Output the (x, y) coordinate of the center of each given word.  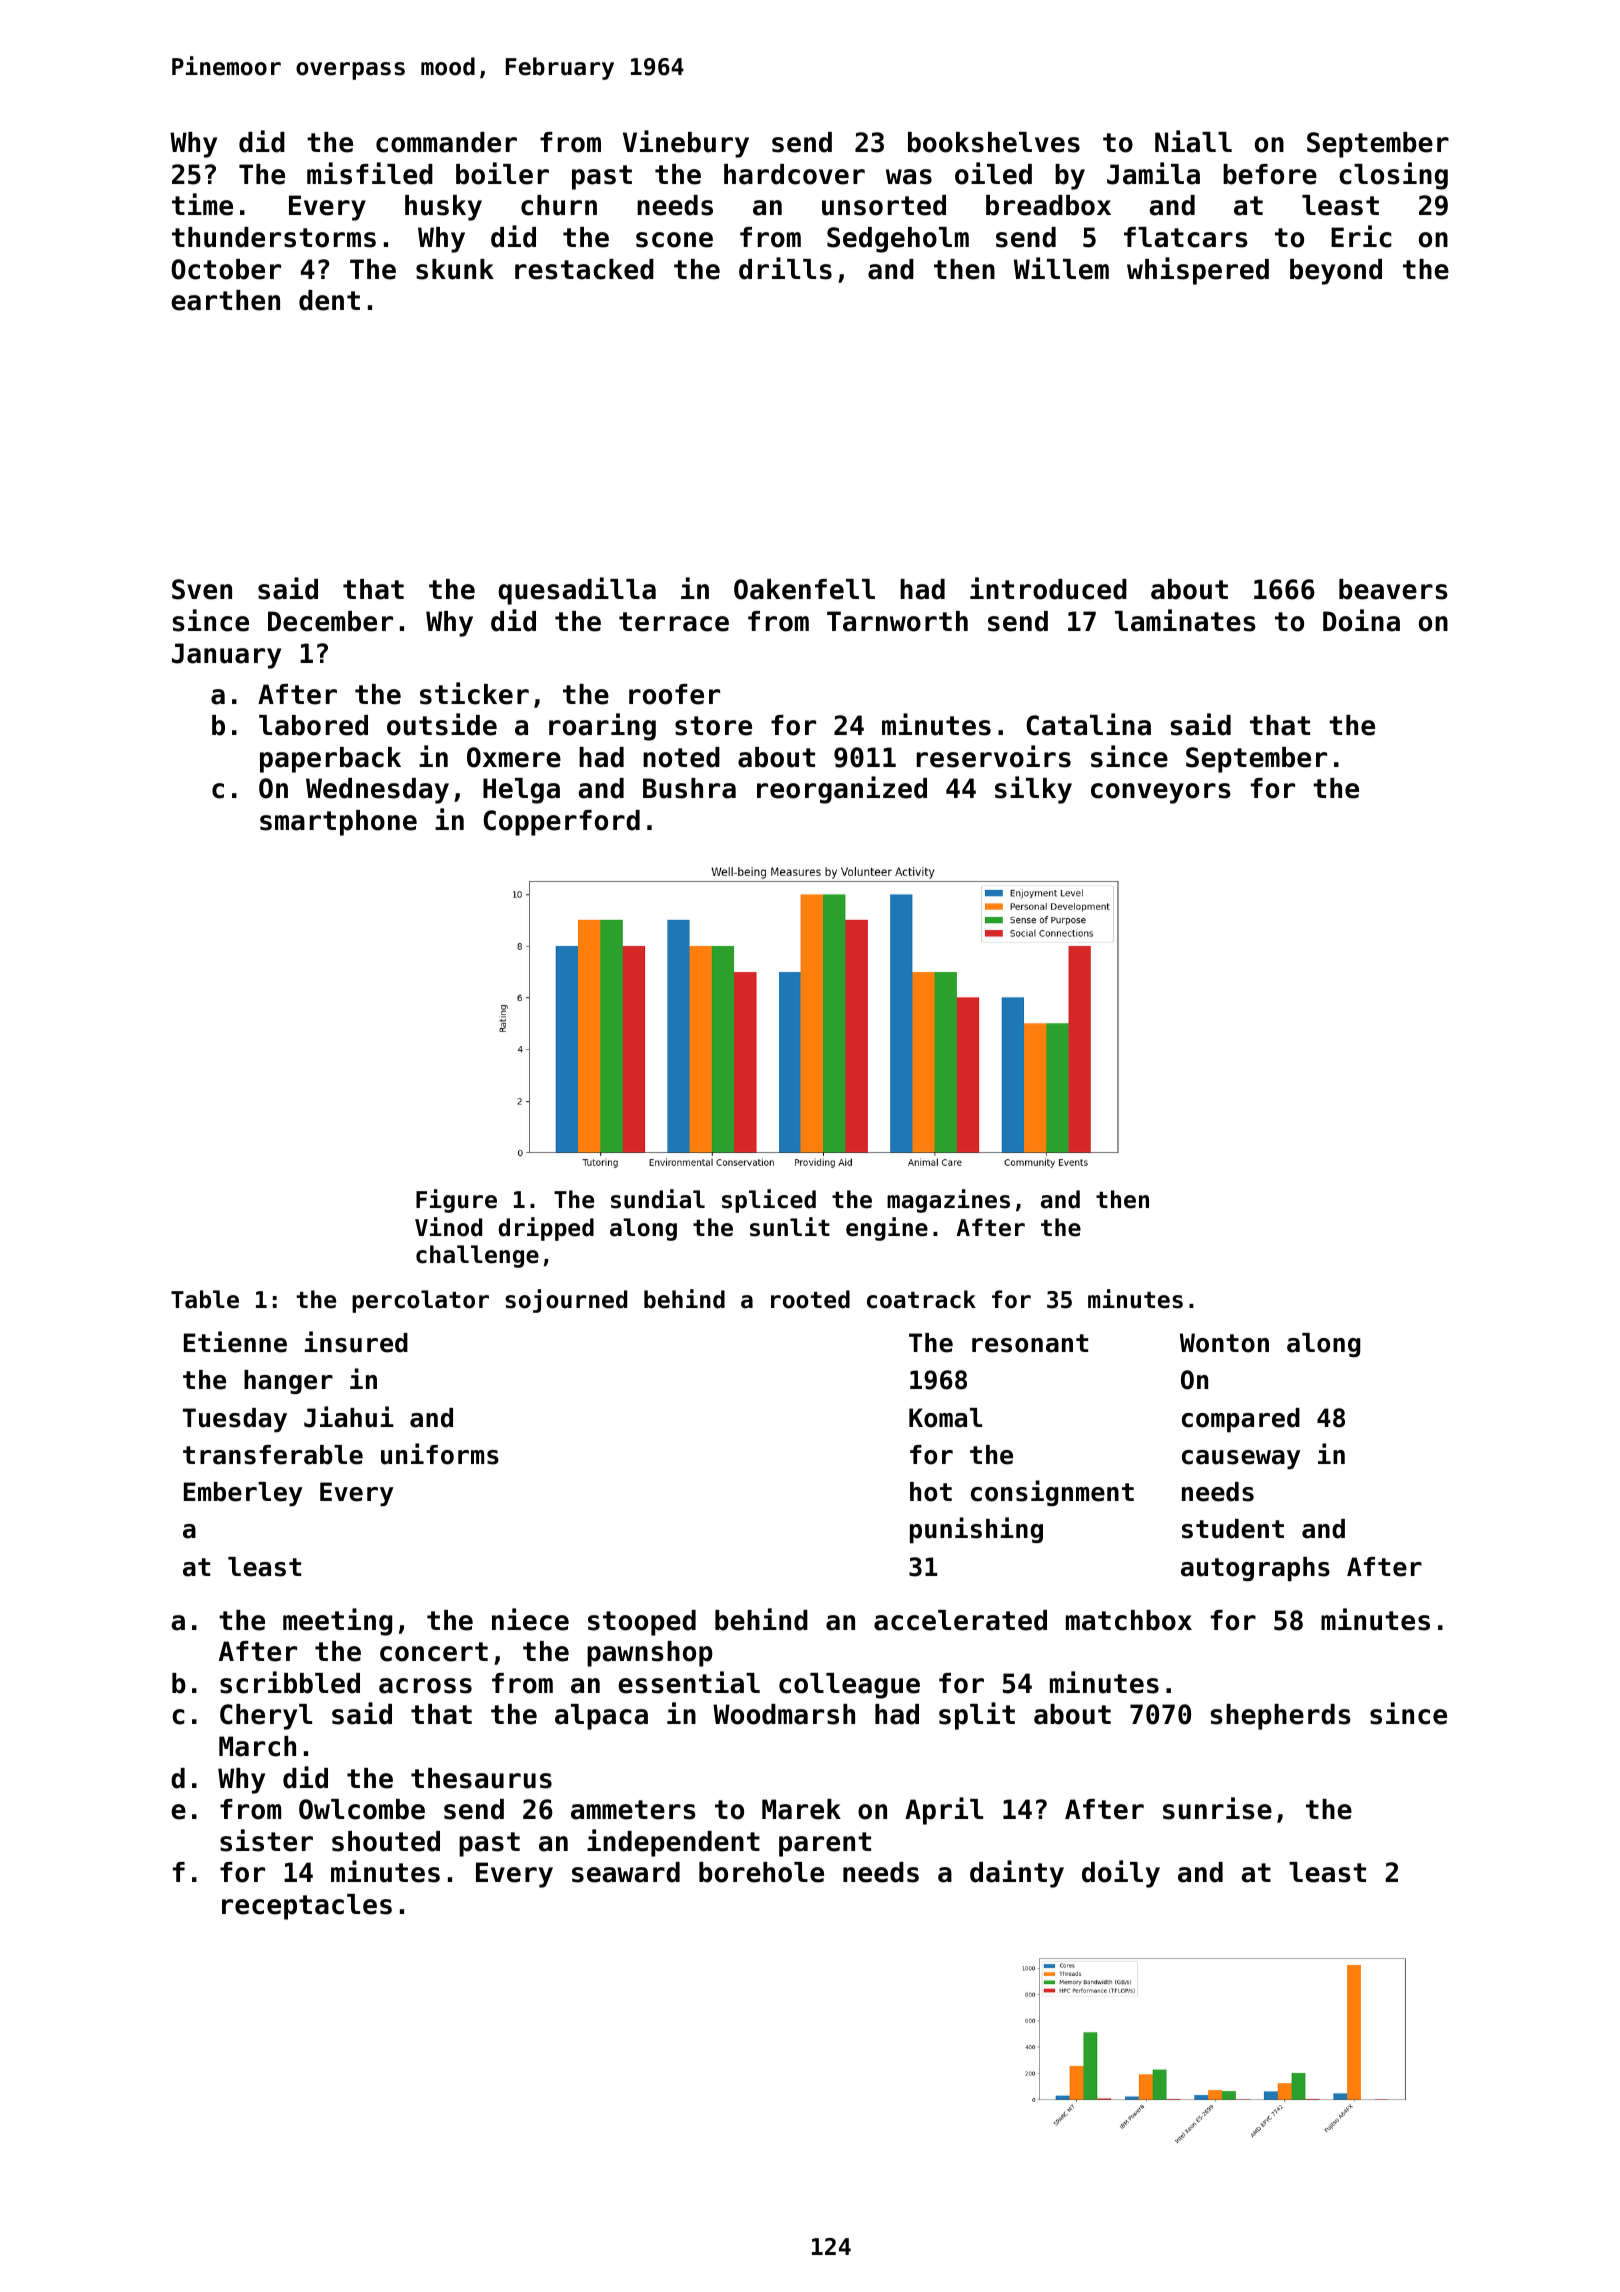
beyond (1336, 272)
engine (887, 1229)
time (202, 204)
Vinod (448, 1227)
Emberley (243, 1494)
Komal (945, 1418)
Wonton (1224, 1343)
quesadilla (577, 591)
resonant (1030, 1343)
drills (785, 268)
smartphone (338, 823)
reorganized (842, 790)
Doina (1361, 620)
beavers (1393, 589)
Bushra (689, 788)
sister (266, 1840)
